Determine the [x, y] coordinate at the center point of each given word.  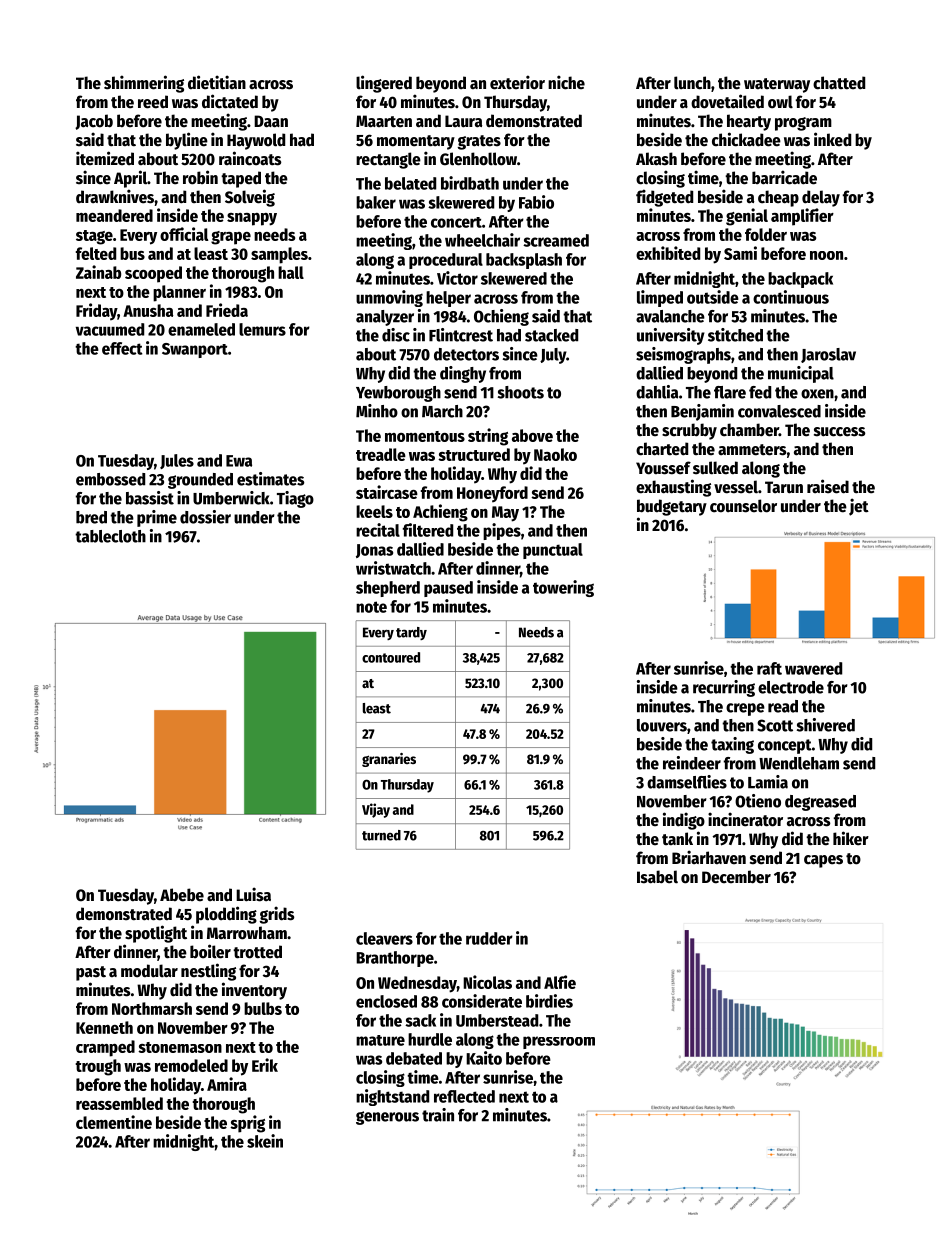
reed [153, 102]
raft [769, 668]
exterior [517, 82]
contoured [391, 657]
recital [378, 530]
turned [381, 835]
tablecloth [110, 536]
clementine [114, 1122]
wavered [813, 668]
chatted [839, 83]
